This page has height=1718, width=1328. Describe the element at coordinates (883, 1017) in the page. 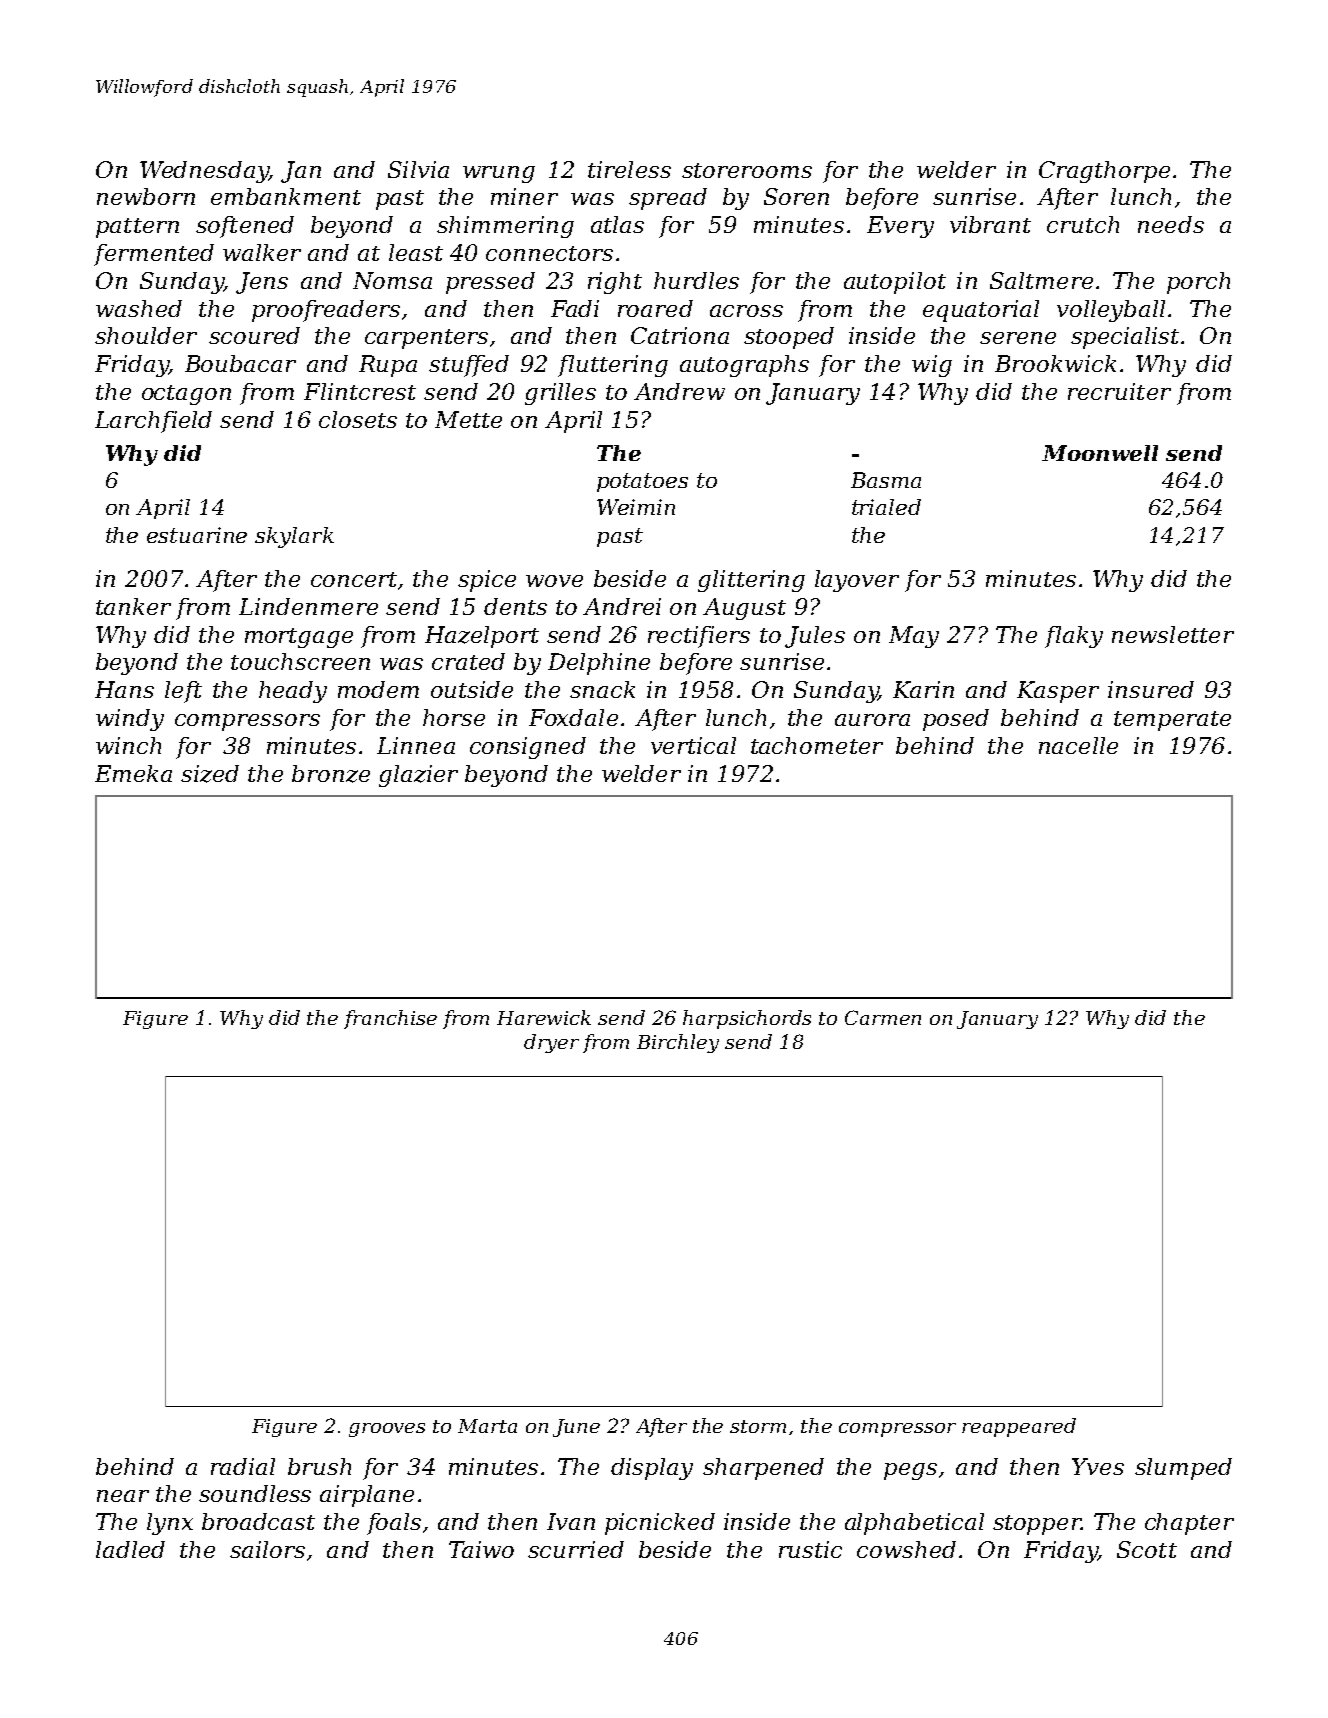

I see `Carmen` at that location.
